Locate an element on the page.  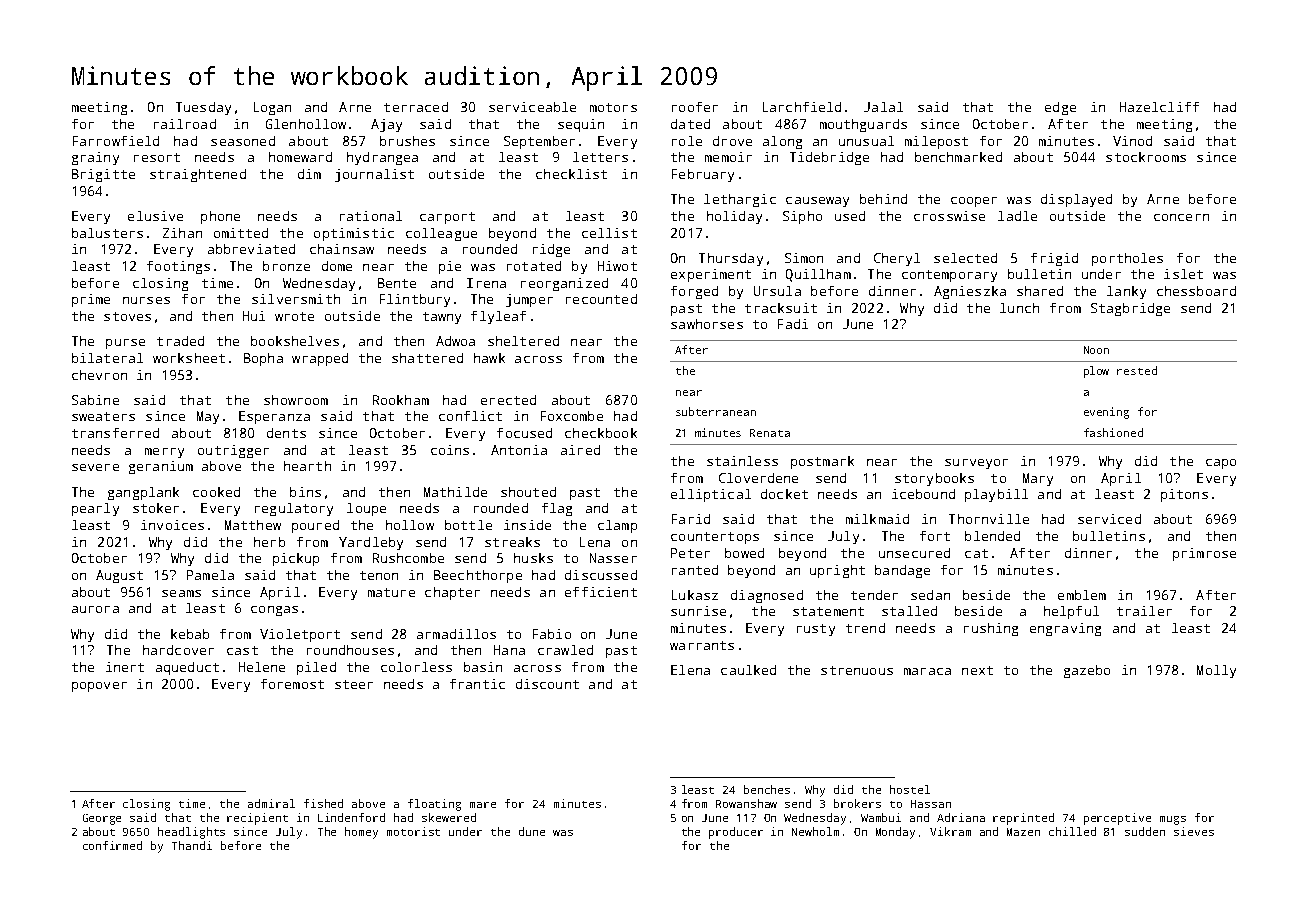
aqueduct is located at coordinates (187, 668).
